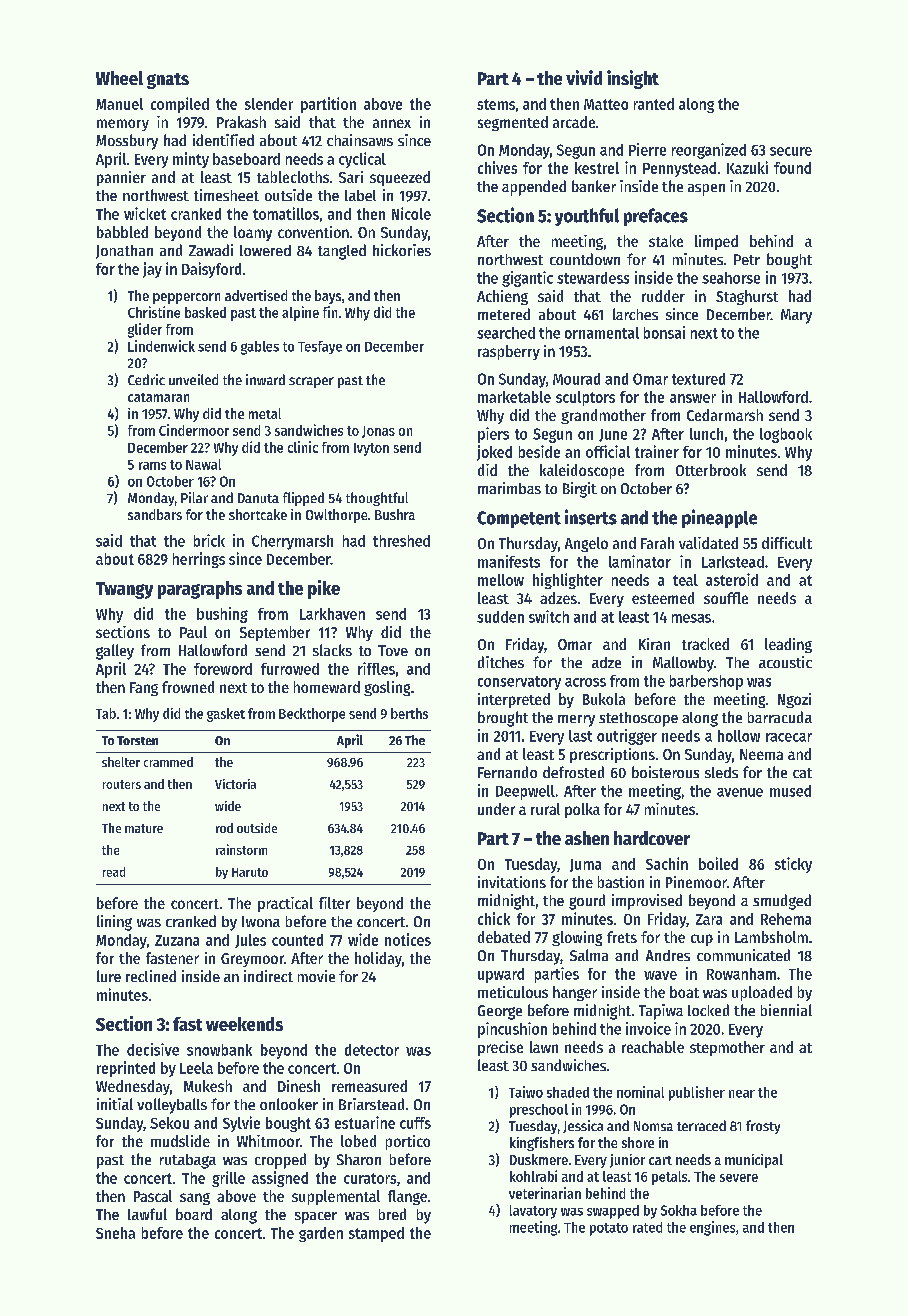  Describe the element at coordinates (654, 644) in the page. I see `Kiran` at that location.
